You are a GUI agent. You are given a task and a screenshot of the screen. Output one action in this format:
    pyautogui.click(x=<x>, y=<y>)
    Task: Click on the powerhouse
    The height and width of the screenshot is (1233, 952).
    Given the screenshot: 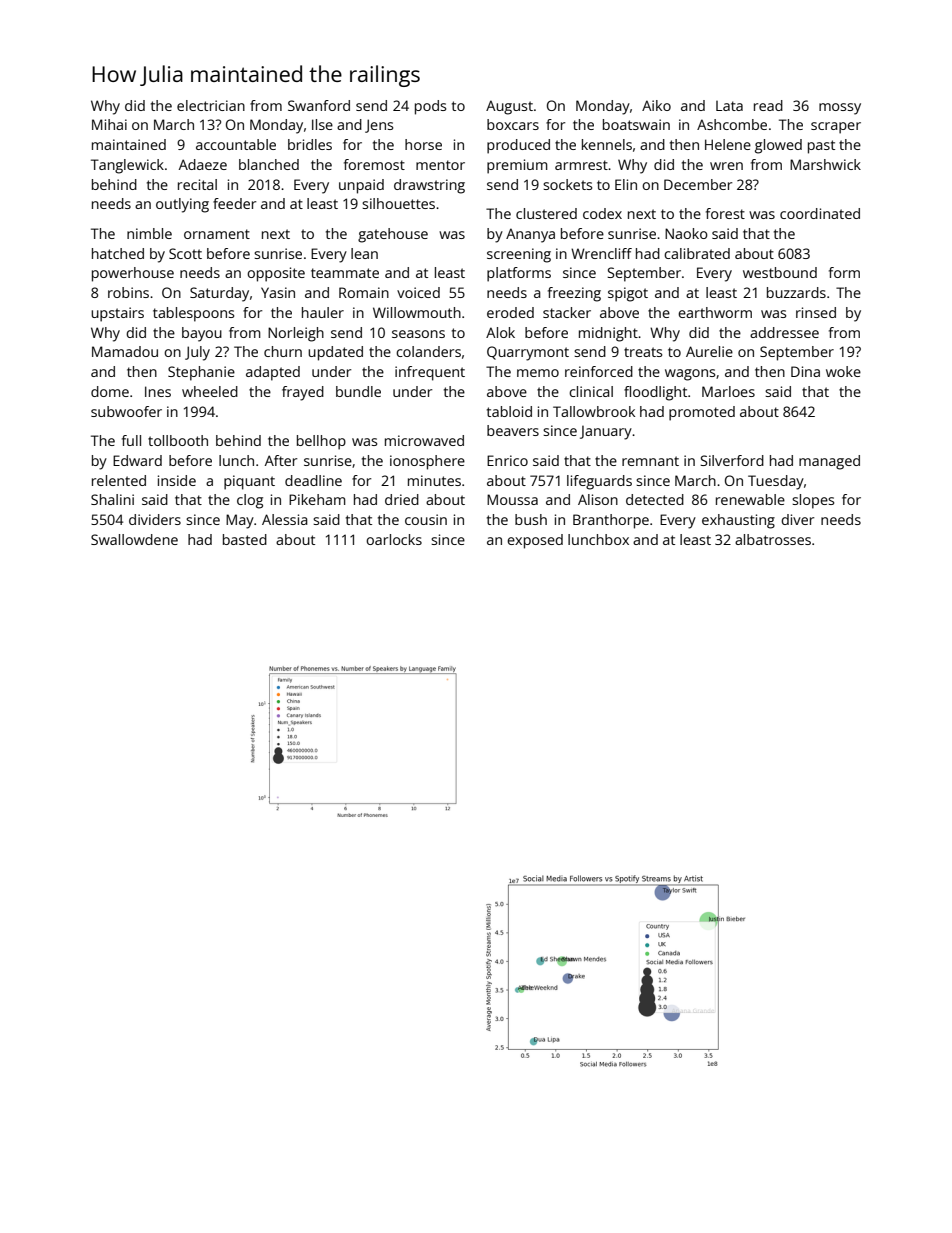 What is the action you would take?
    pyautogui.click(x=133, y=274)
